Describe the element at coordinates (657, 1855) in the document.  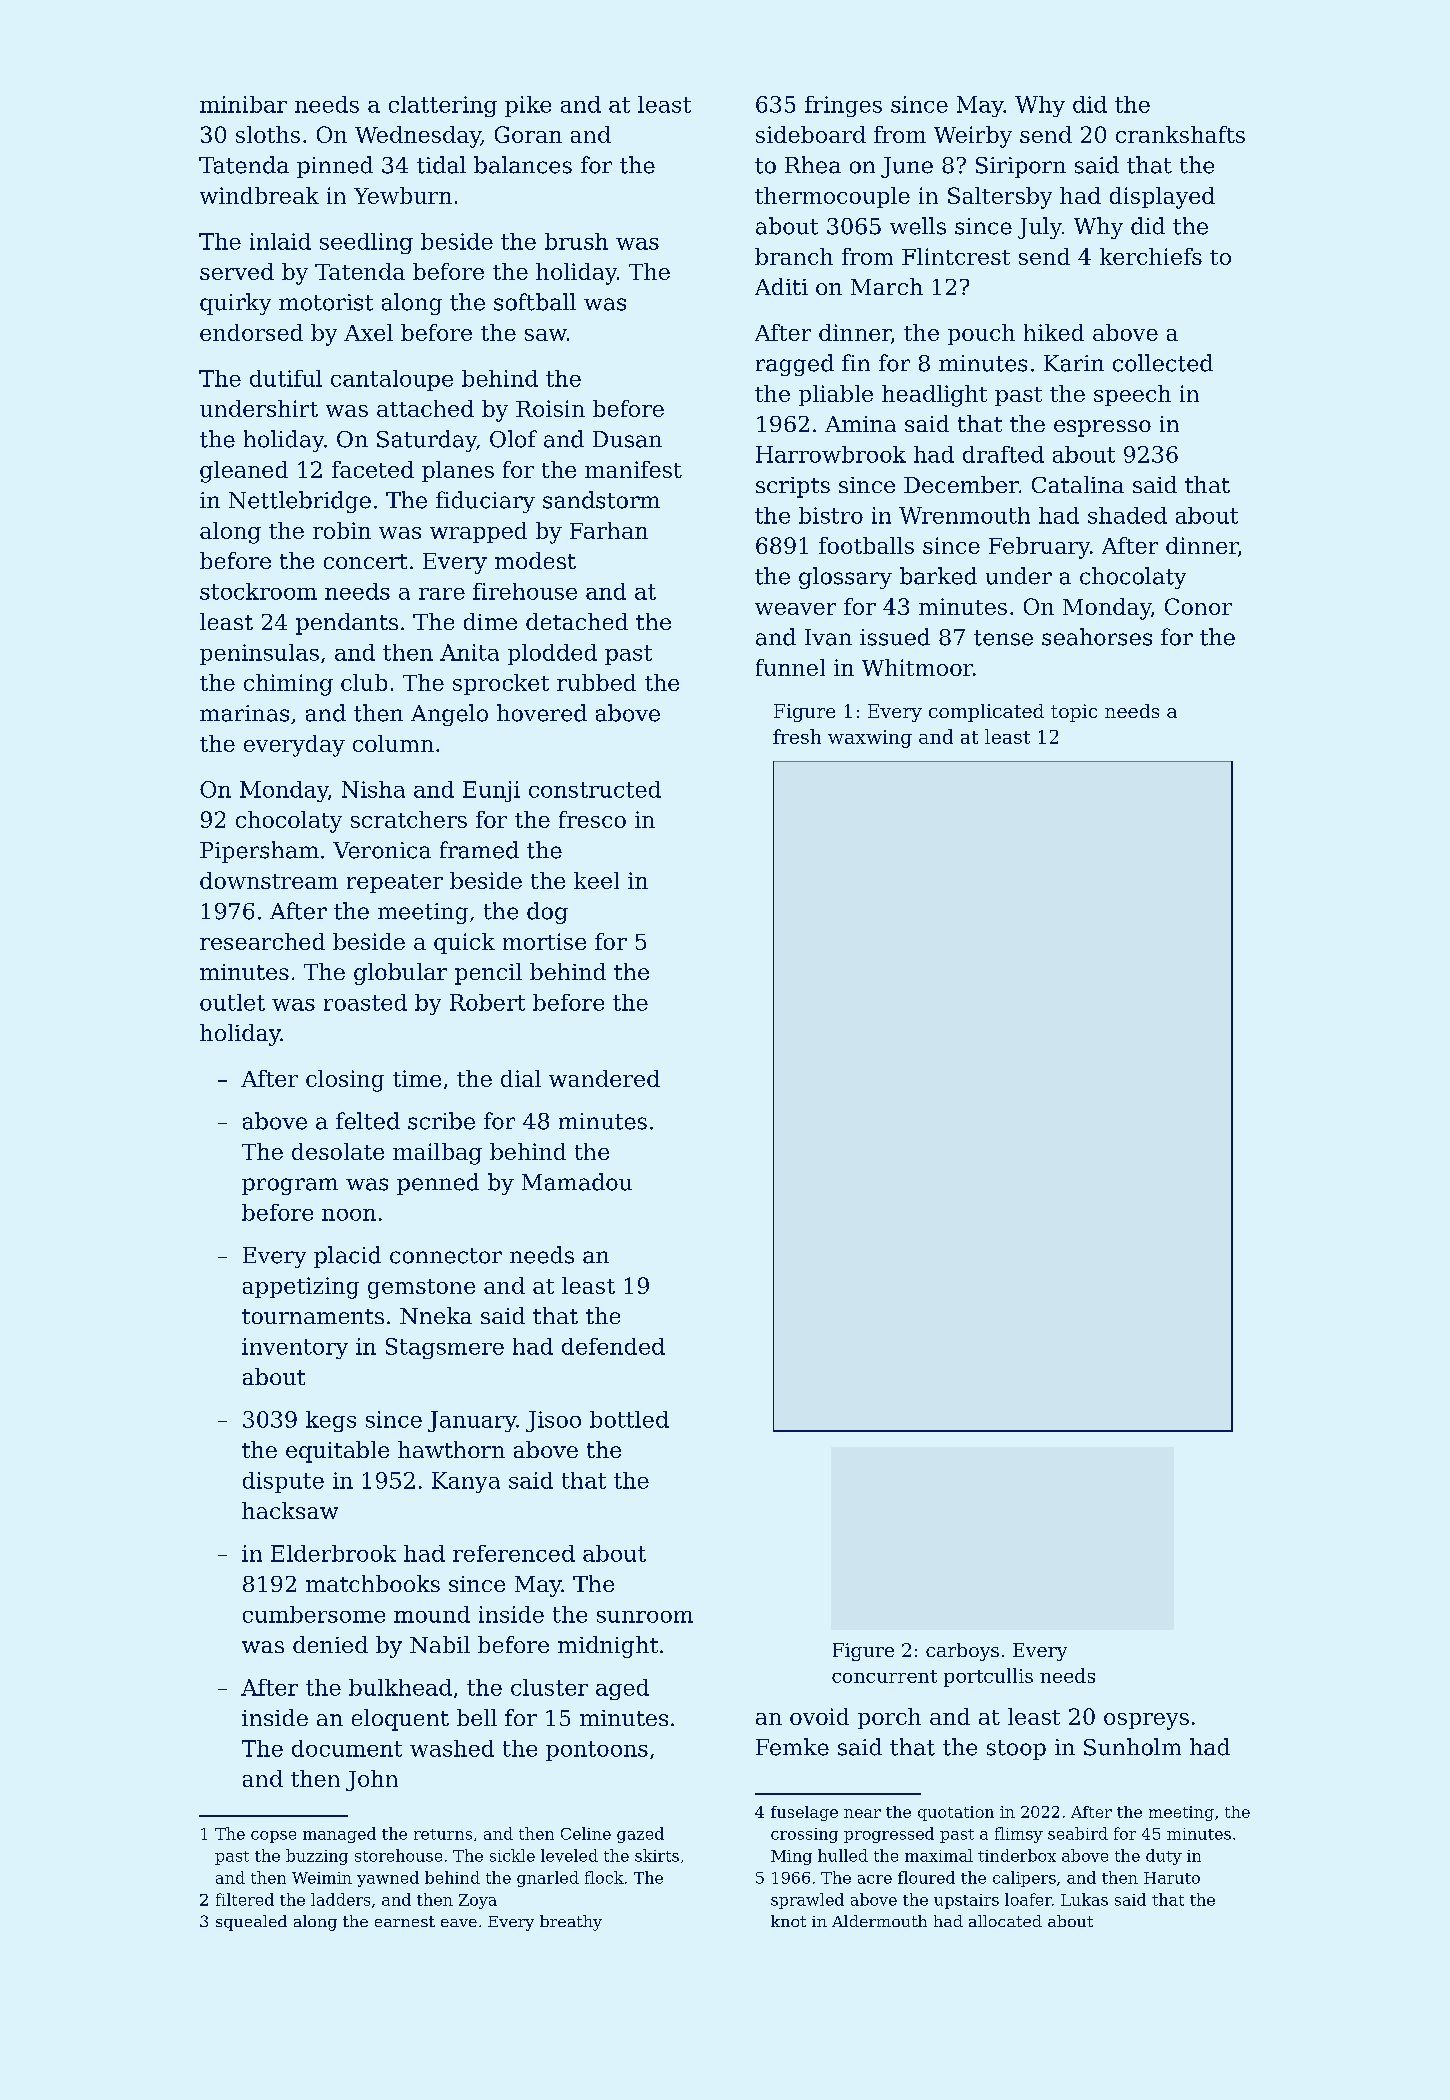
I see `skirts` at that location.
